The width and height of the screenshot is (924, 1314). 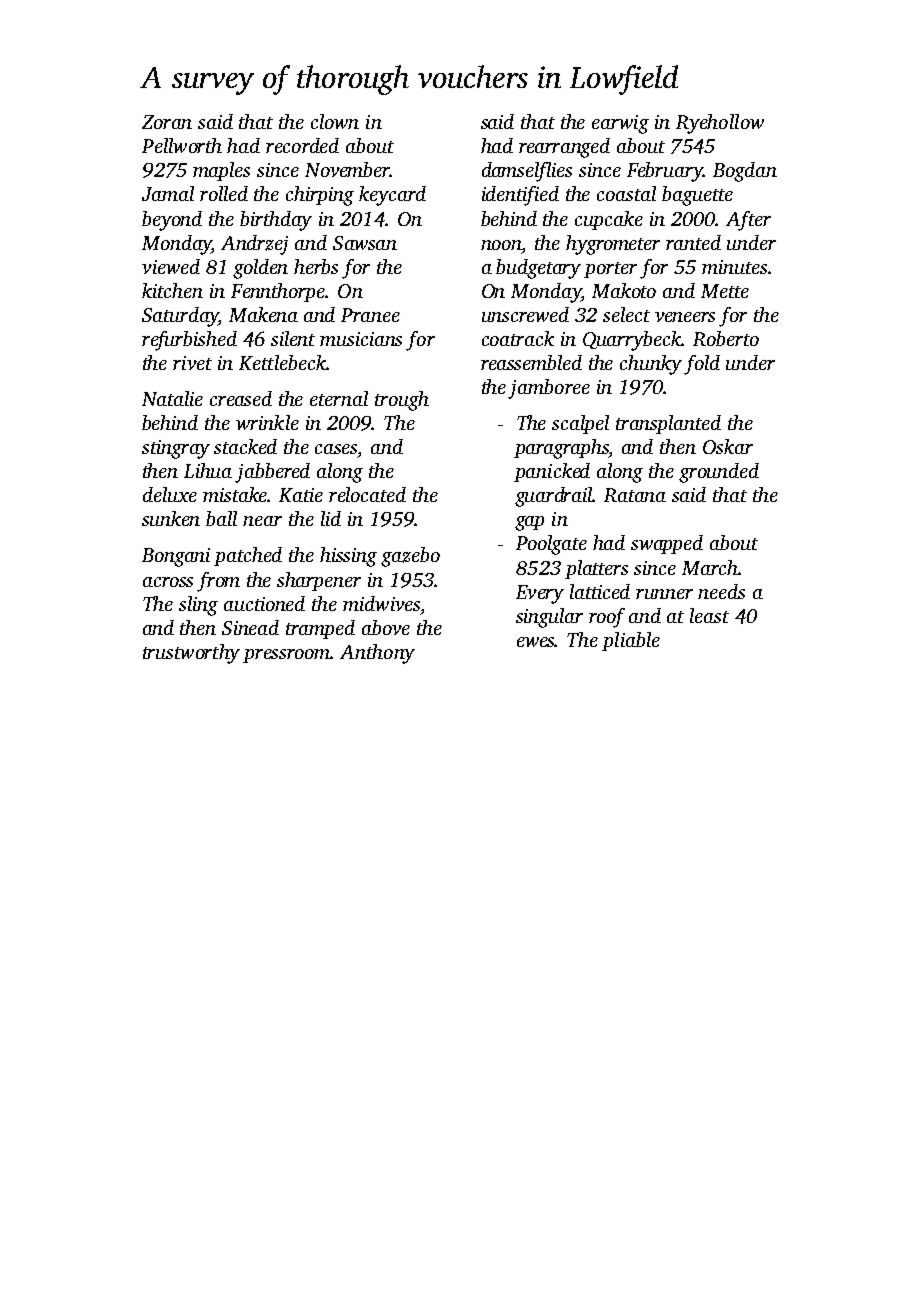 What do you see at coordinates (720, 124) in the screenshot?
I see `Ryehollow` at bounding box center [720, 124].
